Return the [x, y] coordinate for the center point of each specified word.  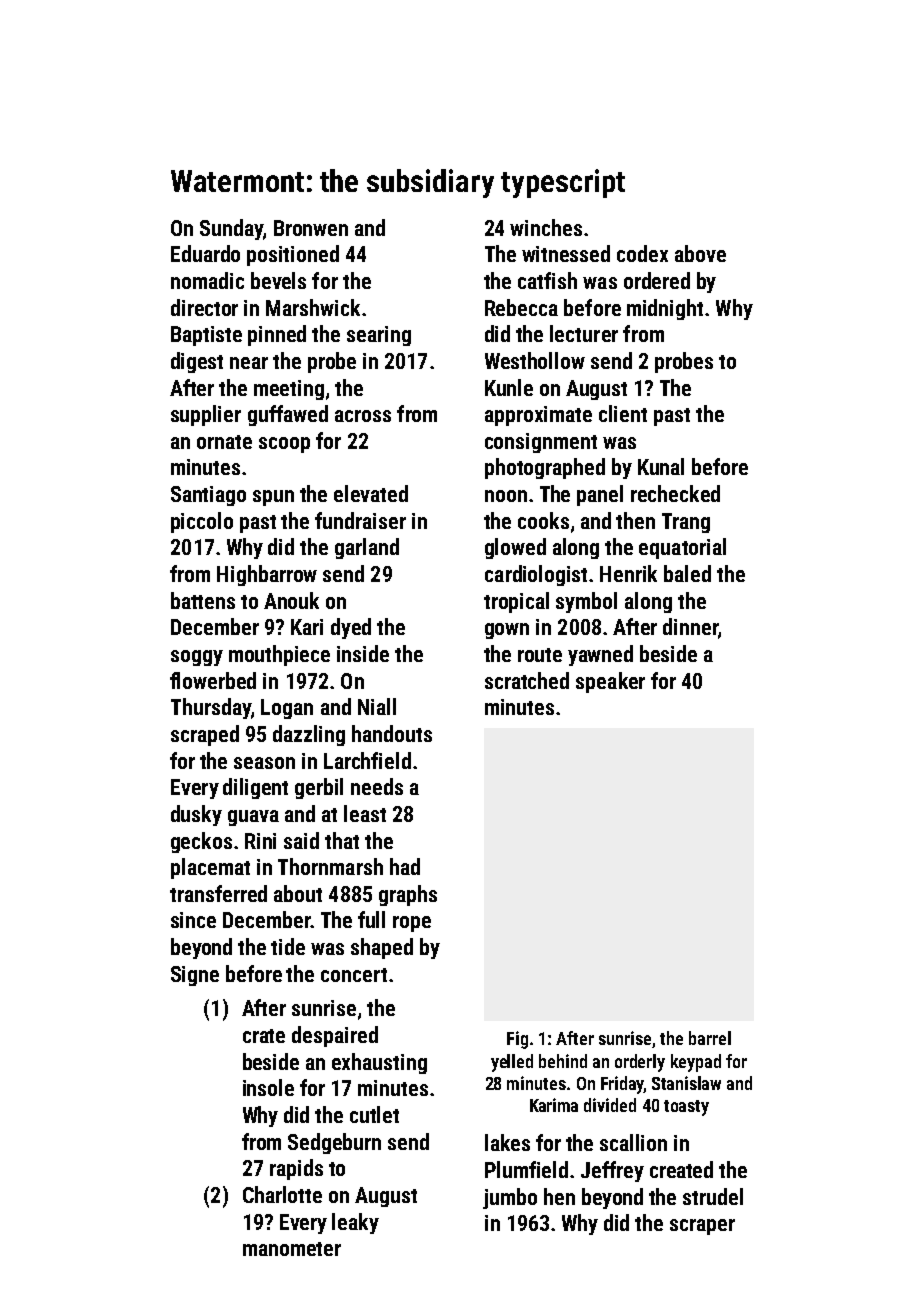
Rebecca [521, 307]
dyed [351, 628]
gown [507, 631]
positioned [293, 255]
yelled [512, 1063]
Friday [622, 1085]
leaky [355, 1223]
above [700, 253]
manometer [292, 1249]
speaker [610, 682]
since [193, 920]
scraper [702, 1227]
